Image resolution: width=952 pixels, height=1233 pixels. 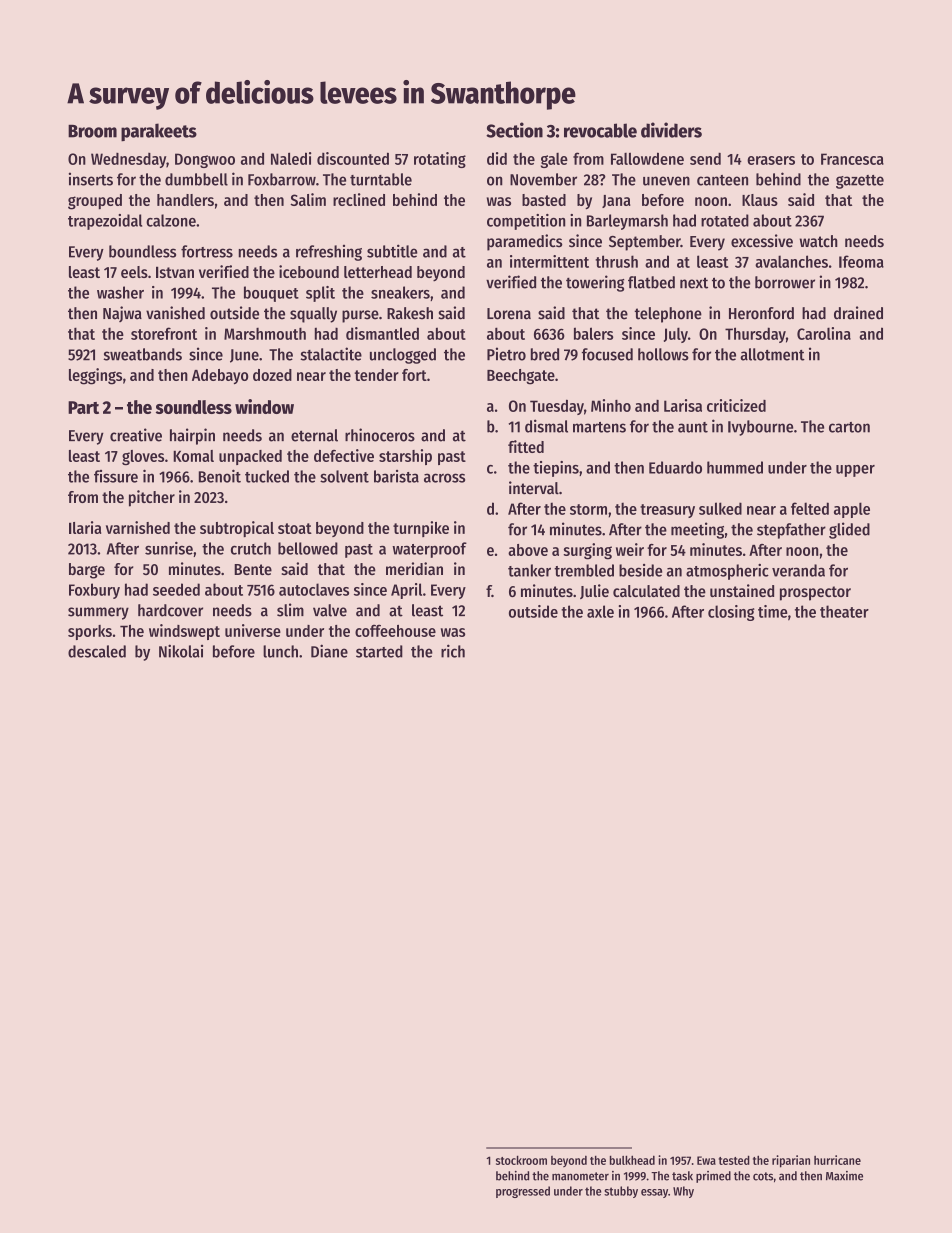 What do you see at coordinates (280, 651) in the document?
I see `lunch` at bounding box center [280, 651].
